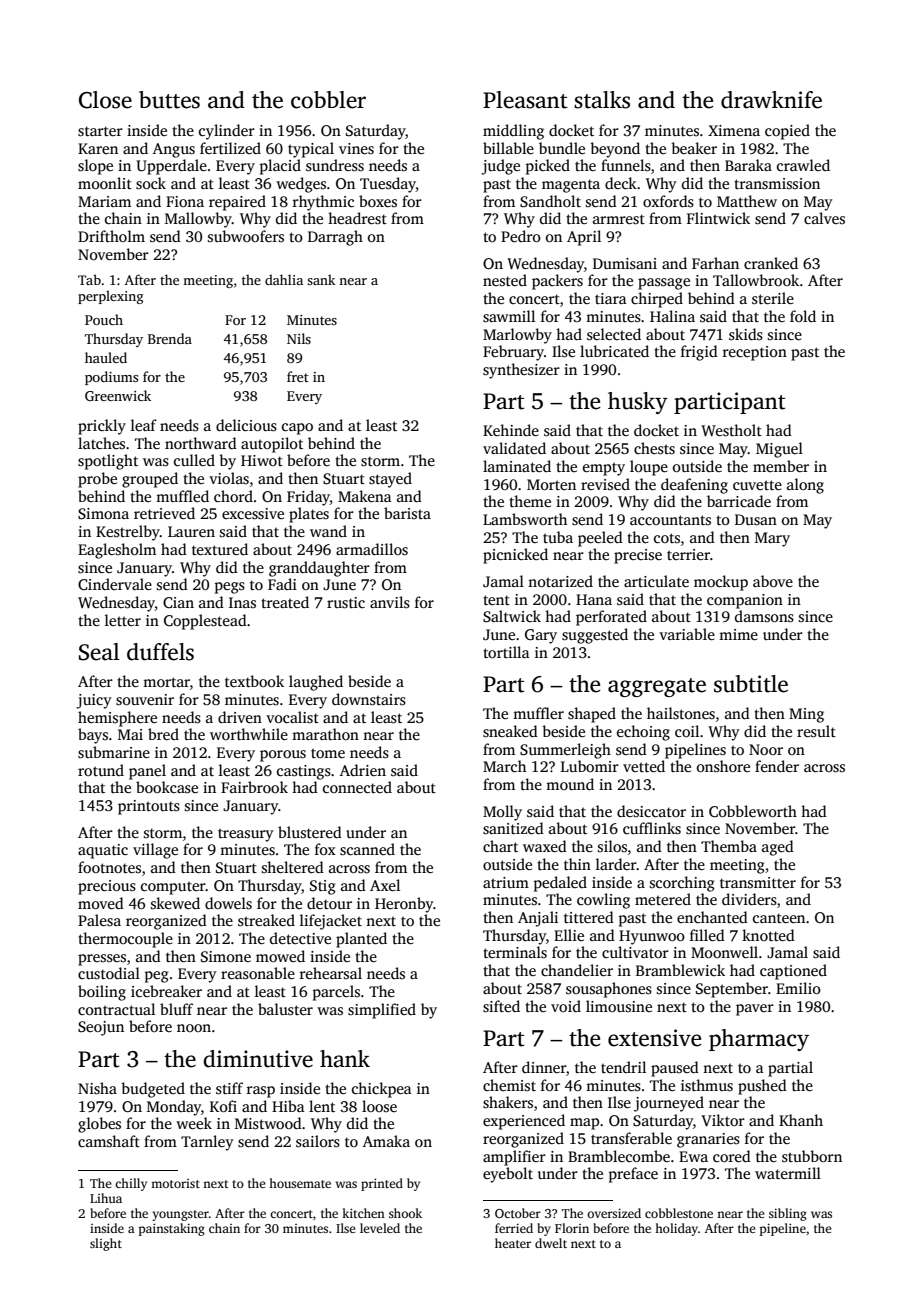 The width and height of the screenshot is (924, 1308). Describe the element at coordinates (824, 218) in the screenshot. I see `calves` at that location.
